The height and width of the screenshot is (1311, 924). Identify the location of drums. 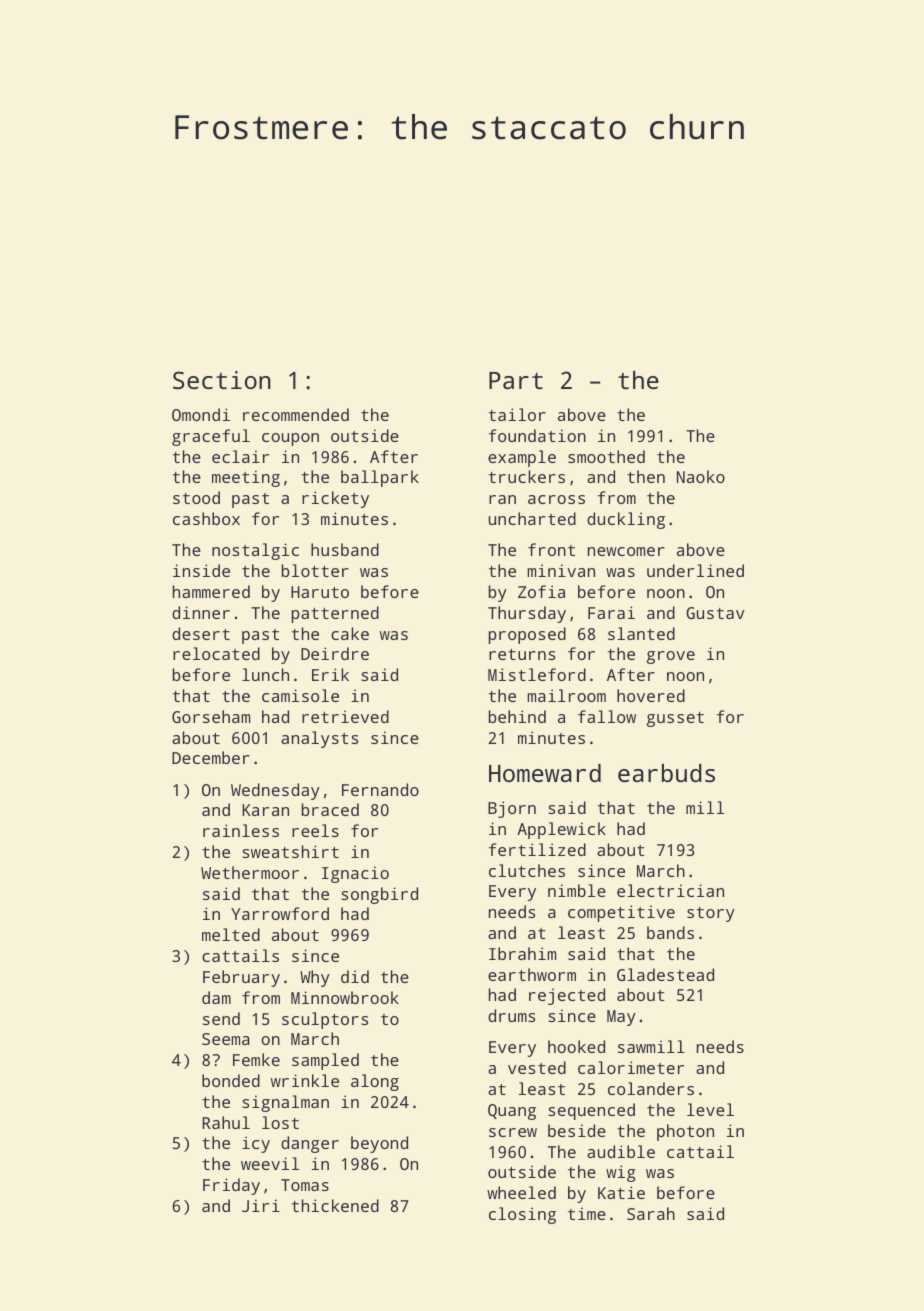
(511, 1015).
